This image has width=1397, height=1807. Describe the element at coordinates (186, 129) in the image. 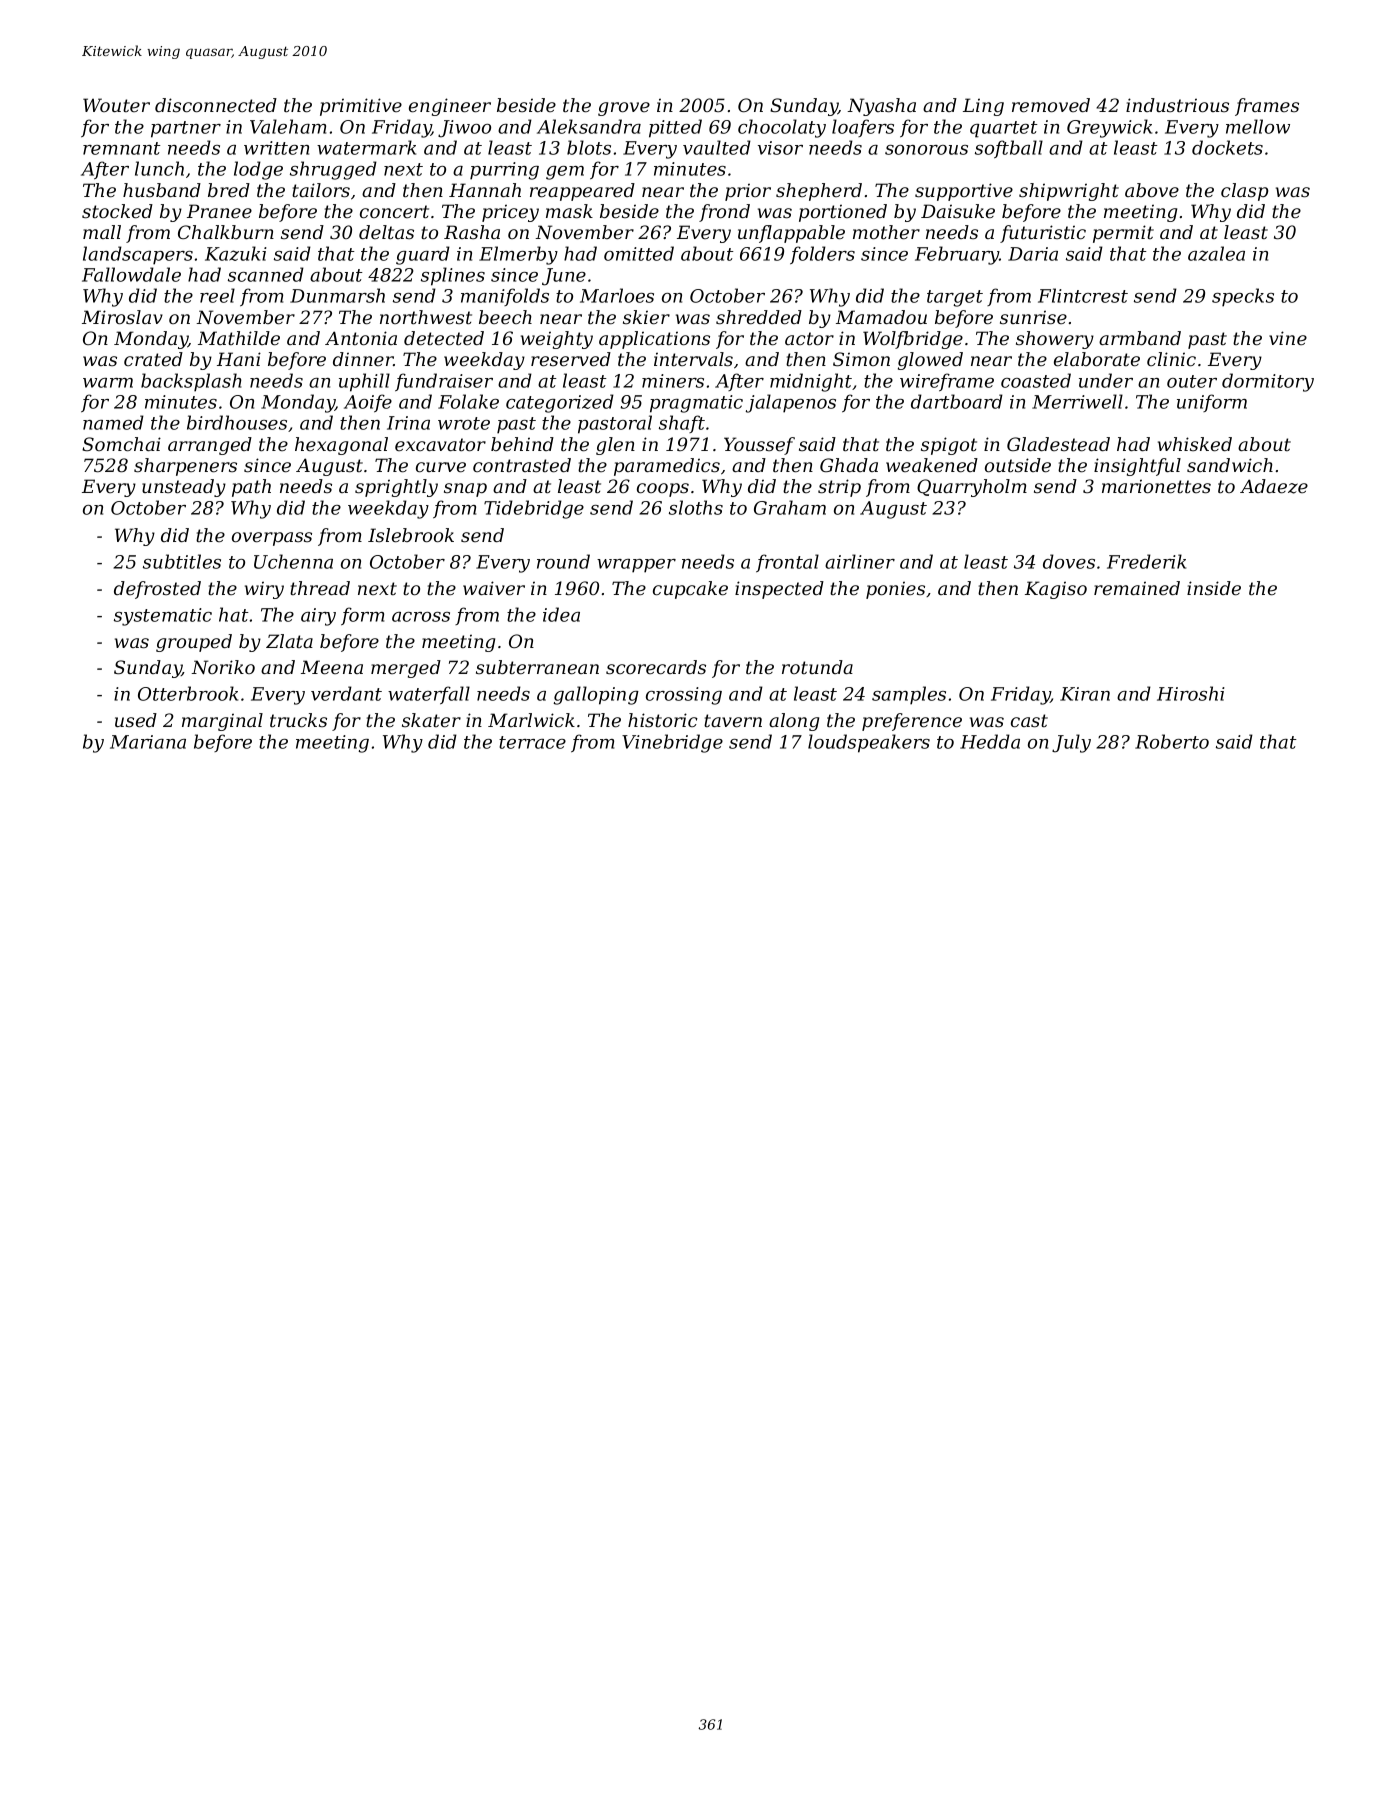

I see `partner` at that location.
